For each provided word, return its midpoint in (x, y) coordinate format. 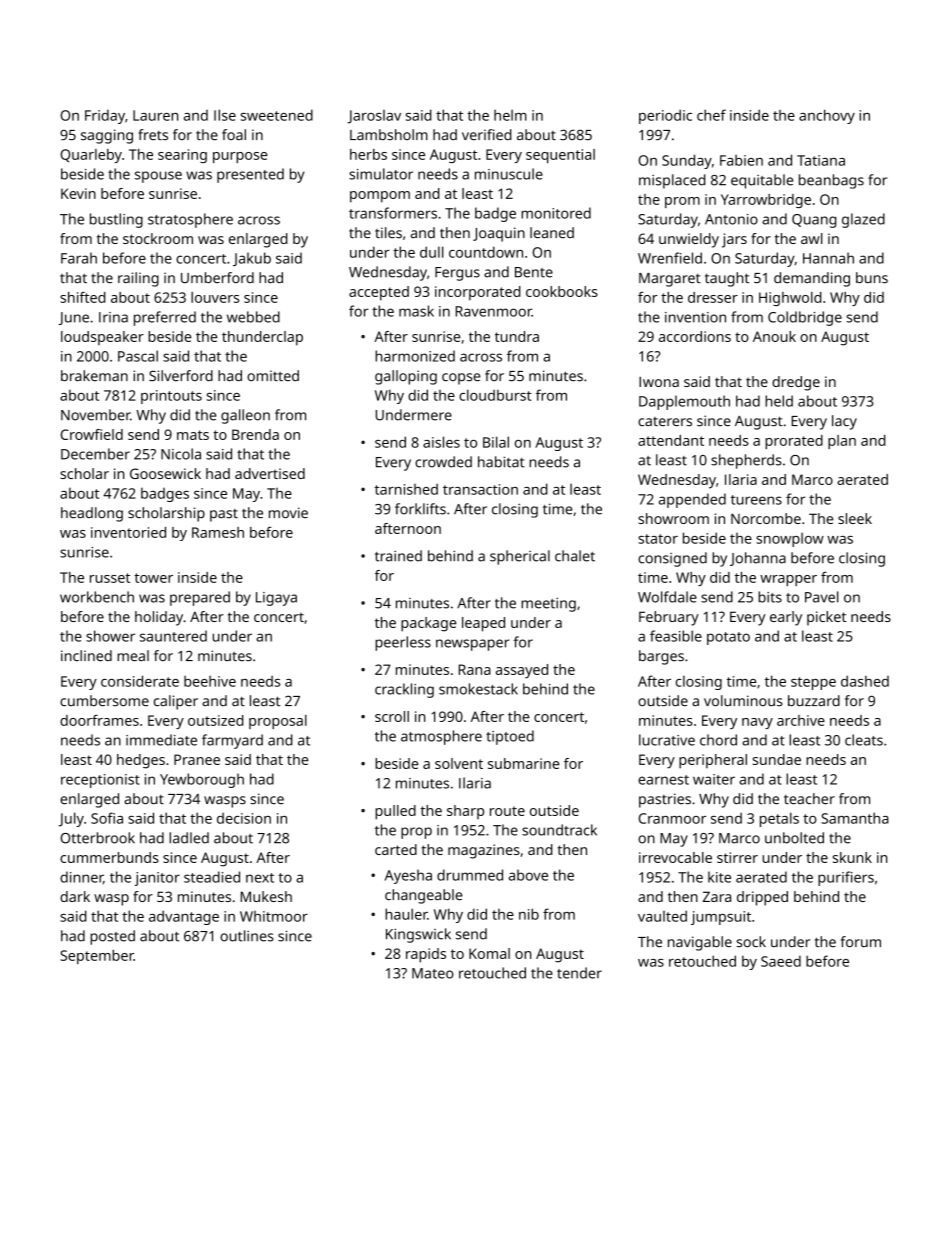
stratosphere (190, 220)
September (97, 957)
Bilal (496, 442)
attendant (671, 440)
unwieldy (689, 240)
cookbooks (562, 291)
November (95, 415)
